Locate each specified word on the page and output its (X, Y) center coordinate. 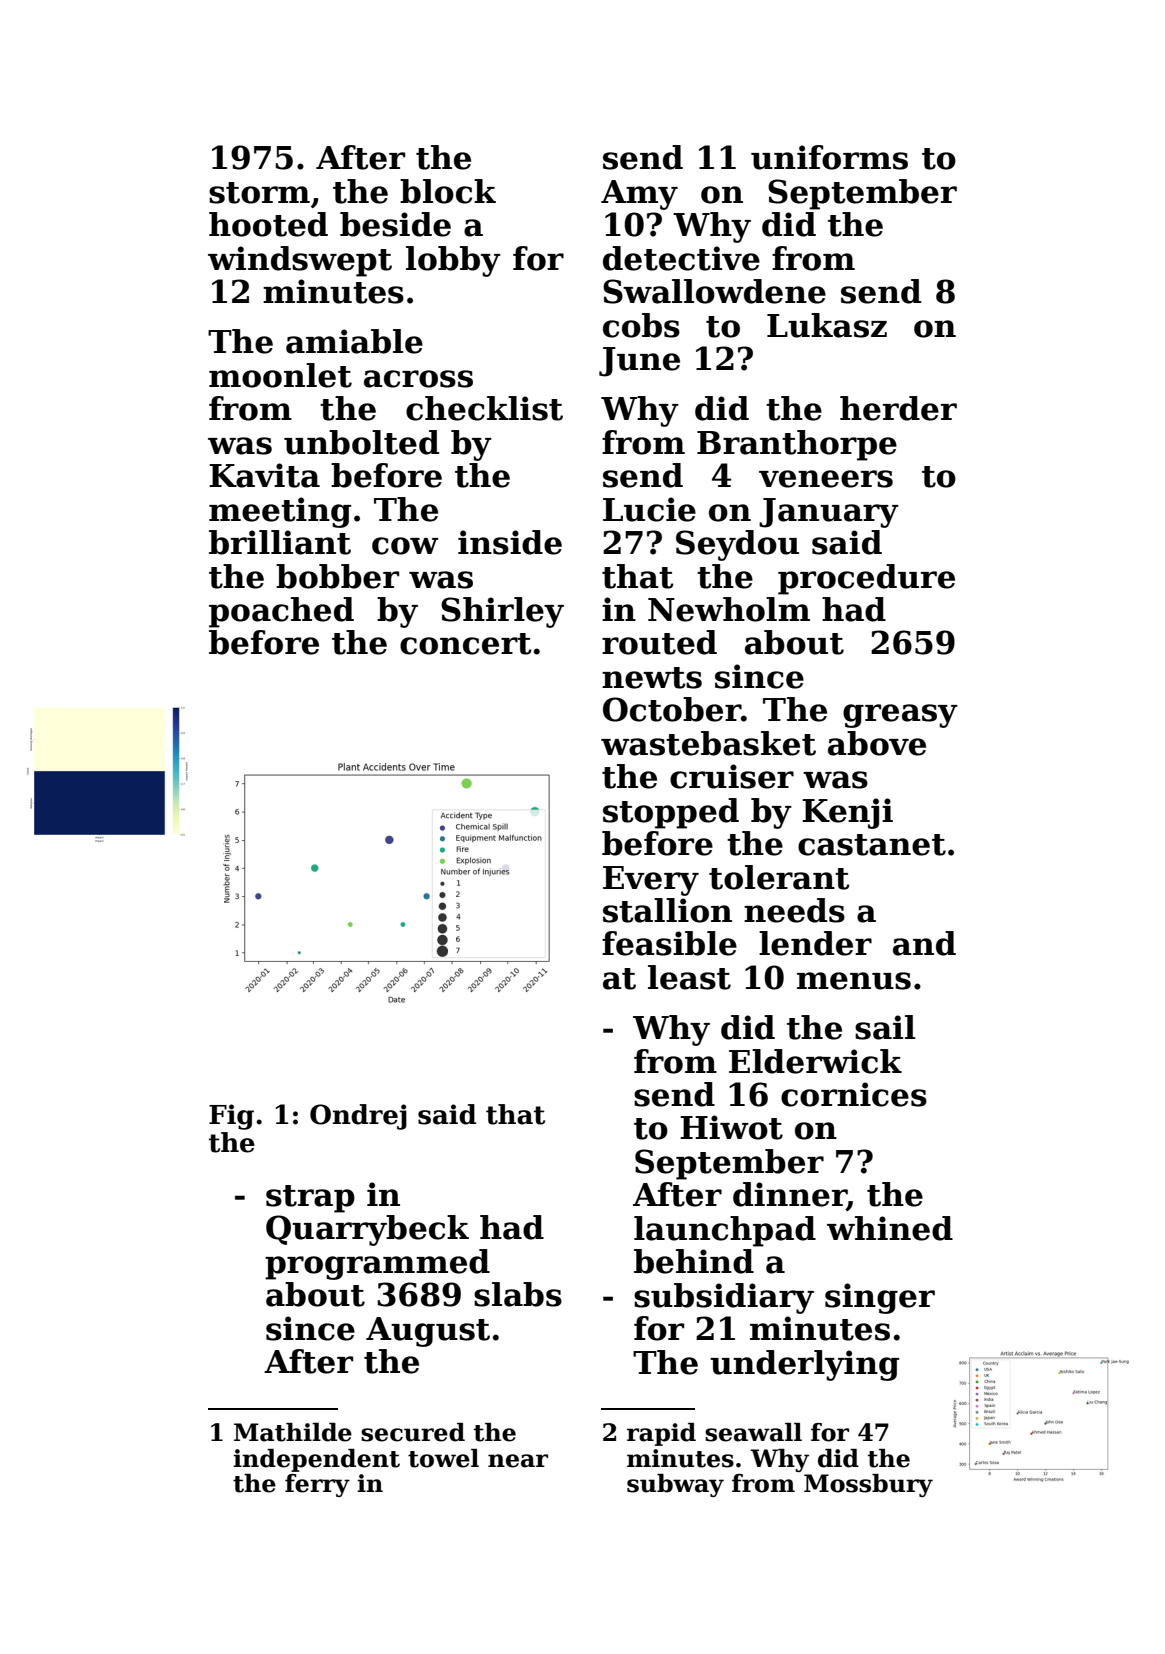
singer (880, 1298)
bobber (337, 576)
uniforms (829, 157)
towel (443, 1458)
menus (854, 981)
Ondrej (358, 1117)
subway (675, 1485)
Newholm (729, 609)
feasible (669, 943)
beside (395, 224)
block (448, 191)
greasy (900, 716)
